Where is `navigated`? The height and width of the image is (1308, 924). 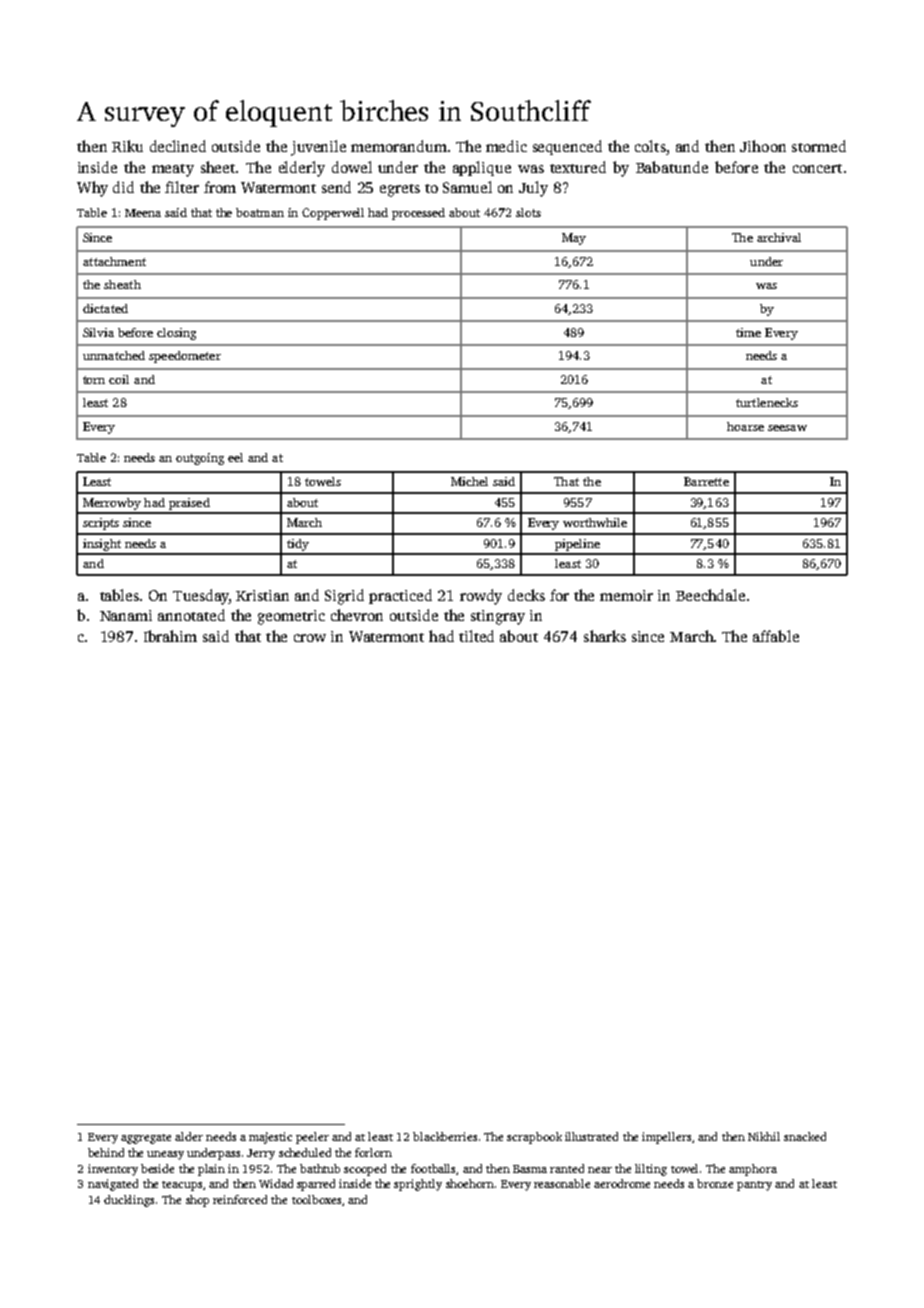
navigated is located at coordinates (113, 1185).
